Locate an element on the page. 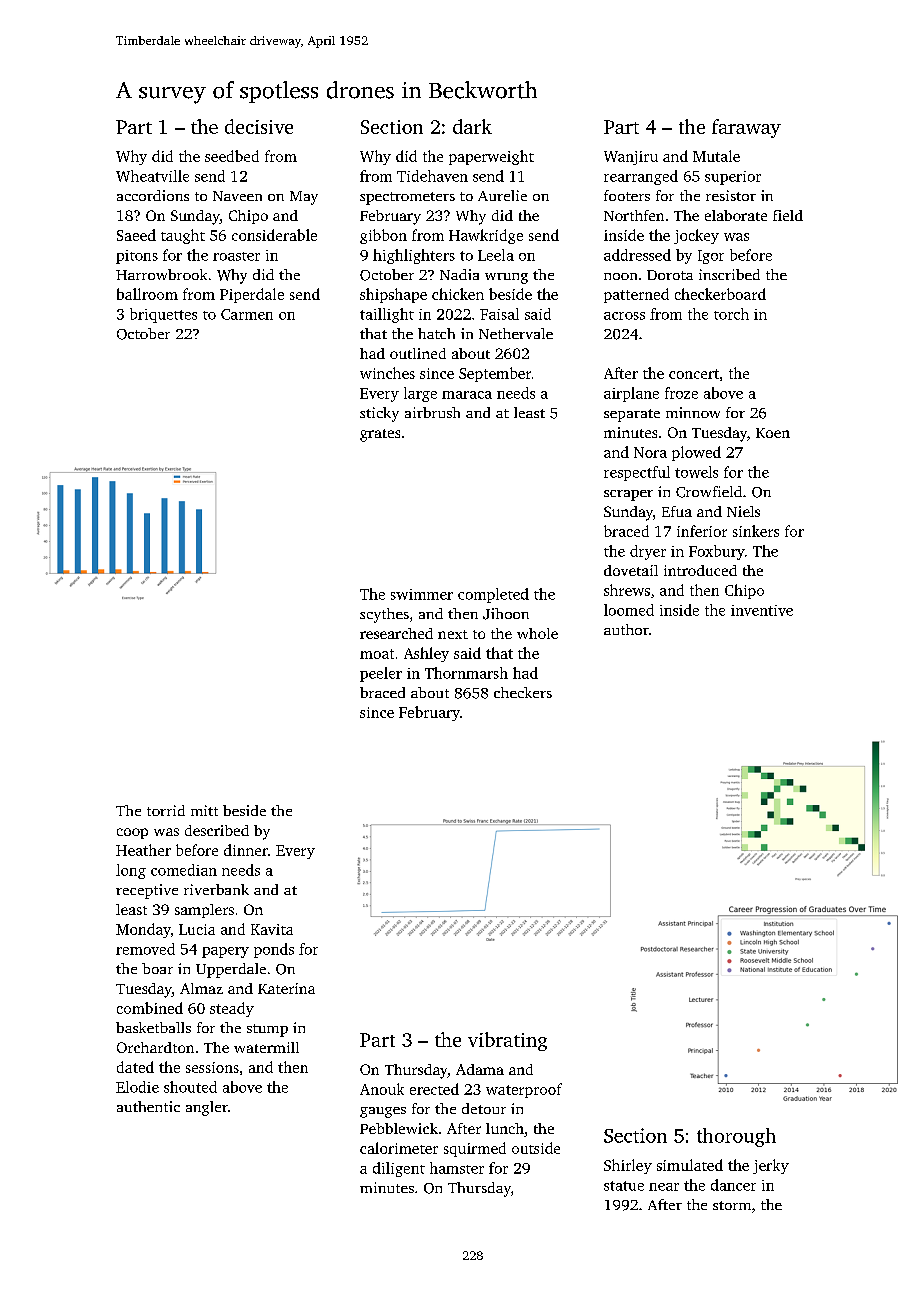  author is located at coordinates (626, 629).
